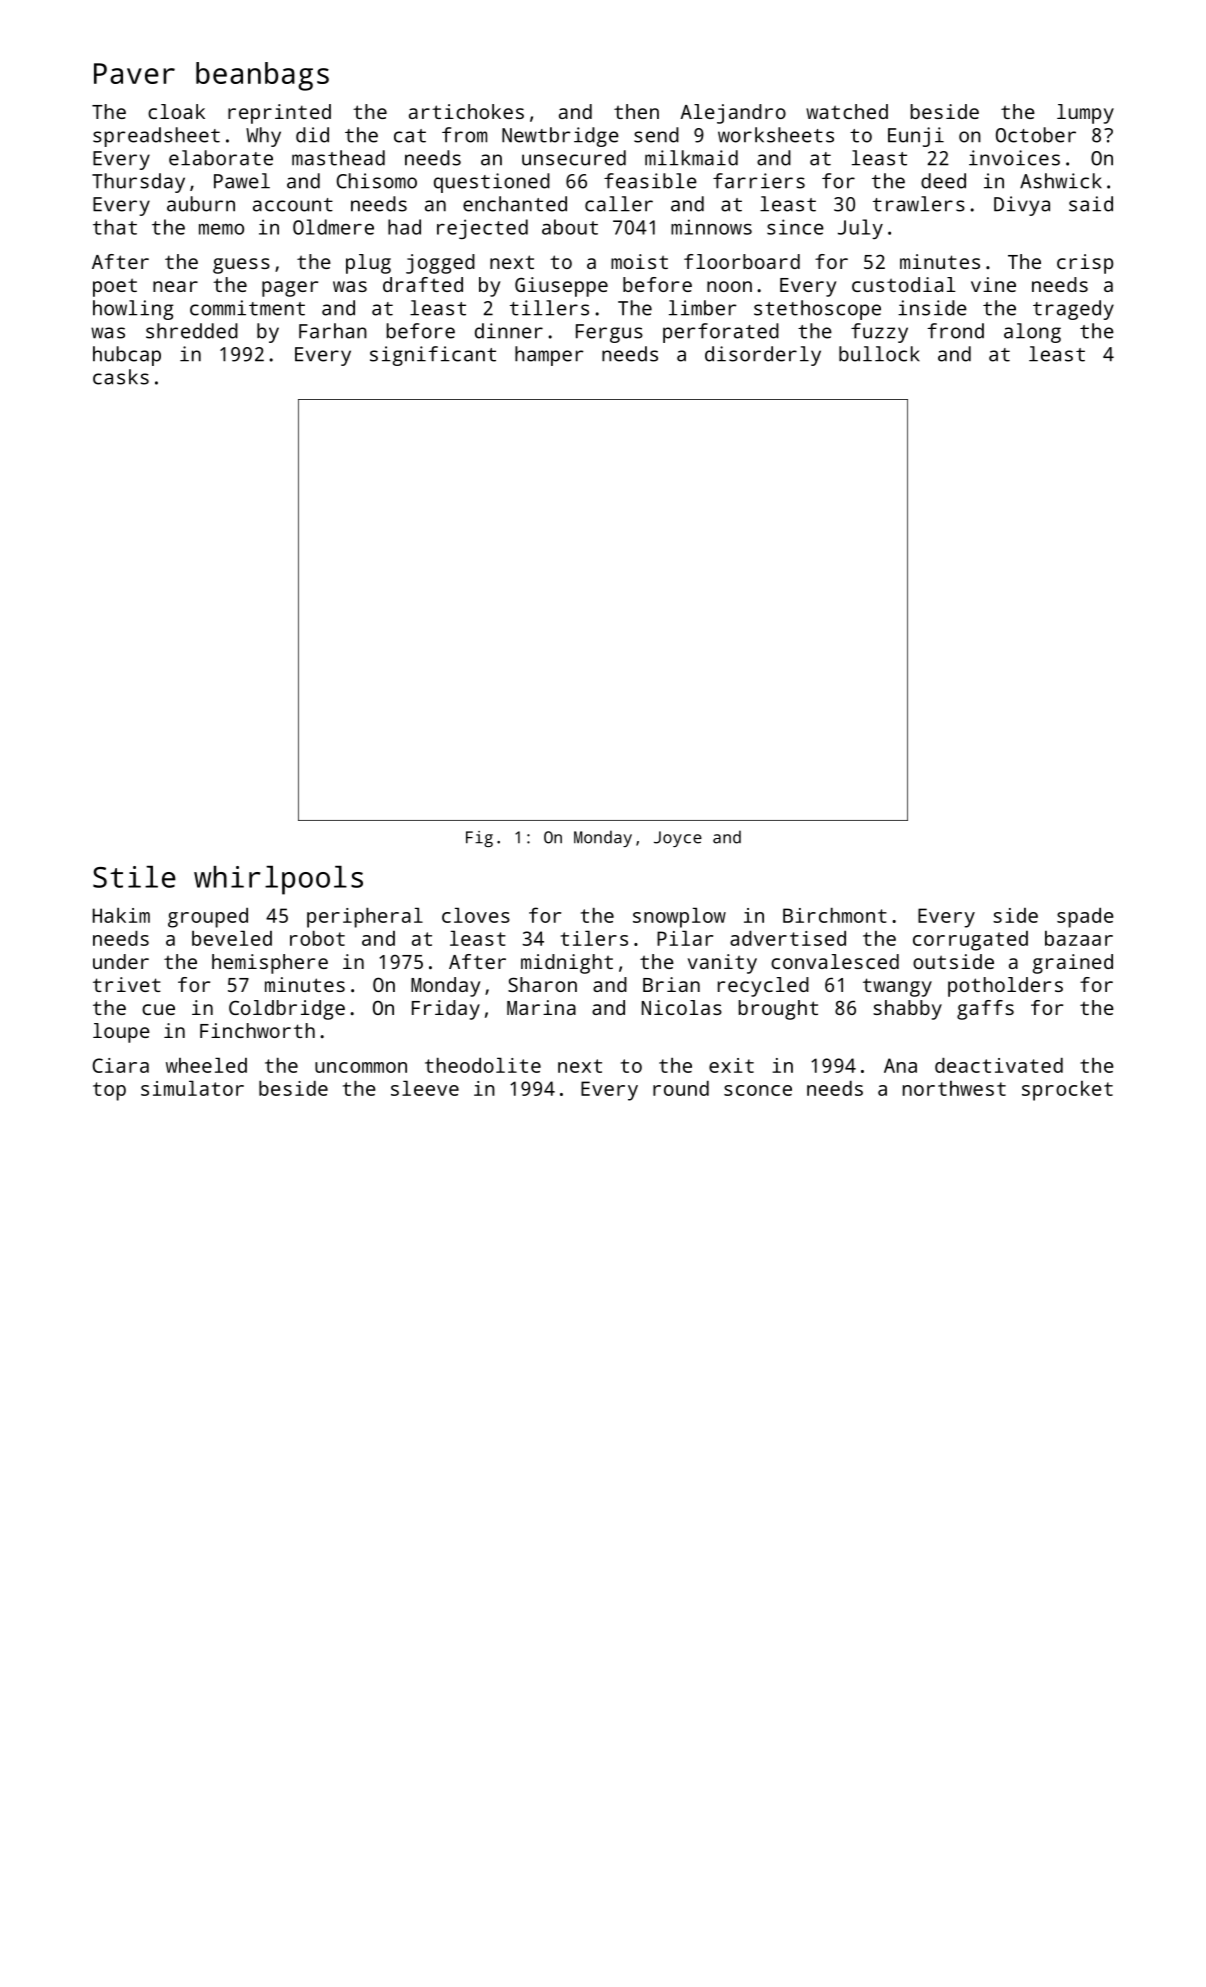  I want to click on bazaar, so click(1079, 938).
